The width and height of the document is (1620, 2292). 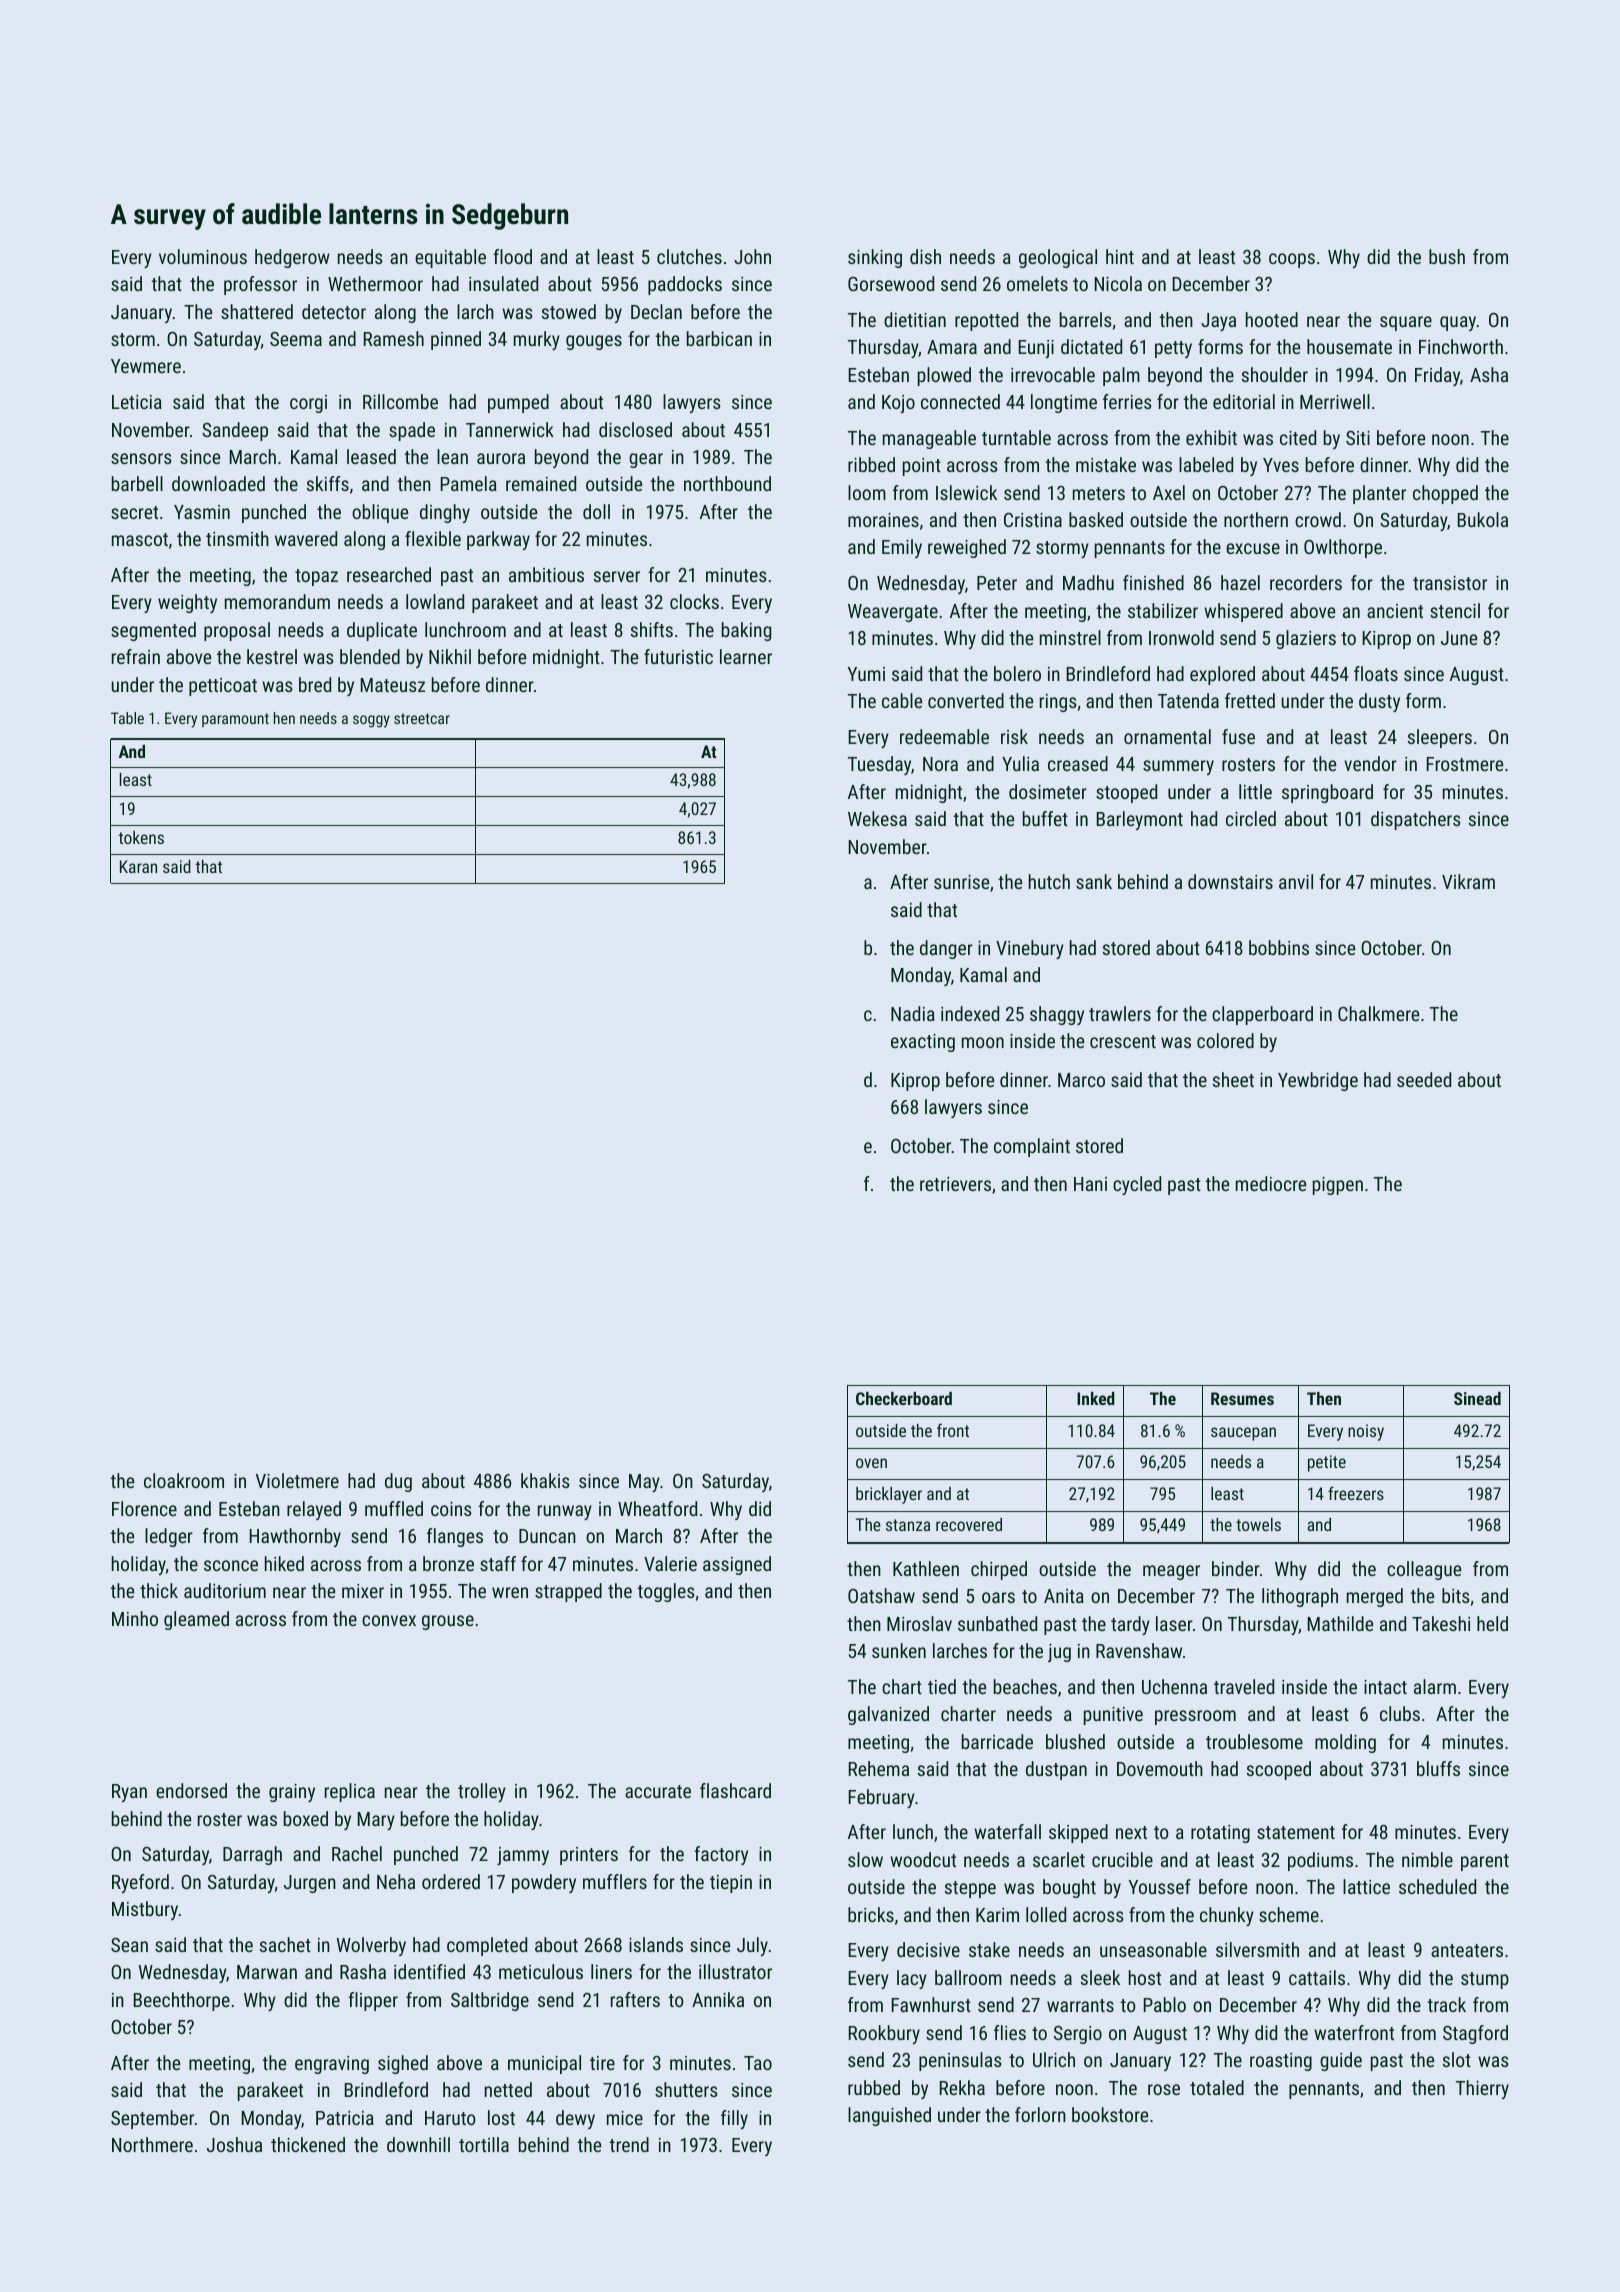 I want to click on gleamed, so click(x=196, y=1620).
